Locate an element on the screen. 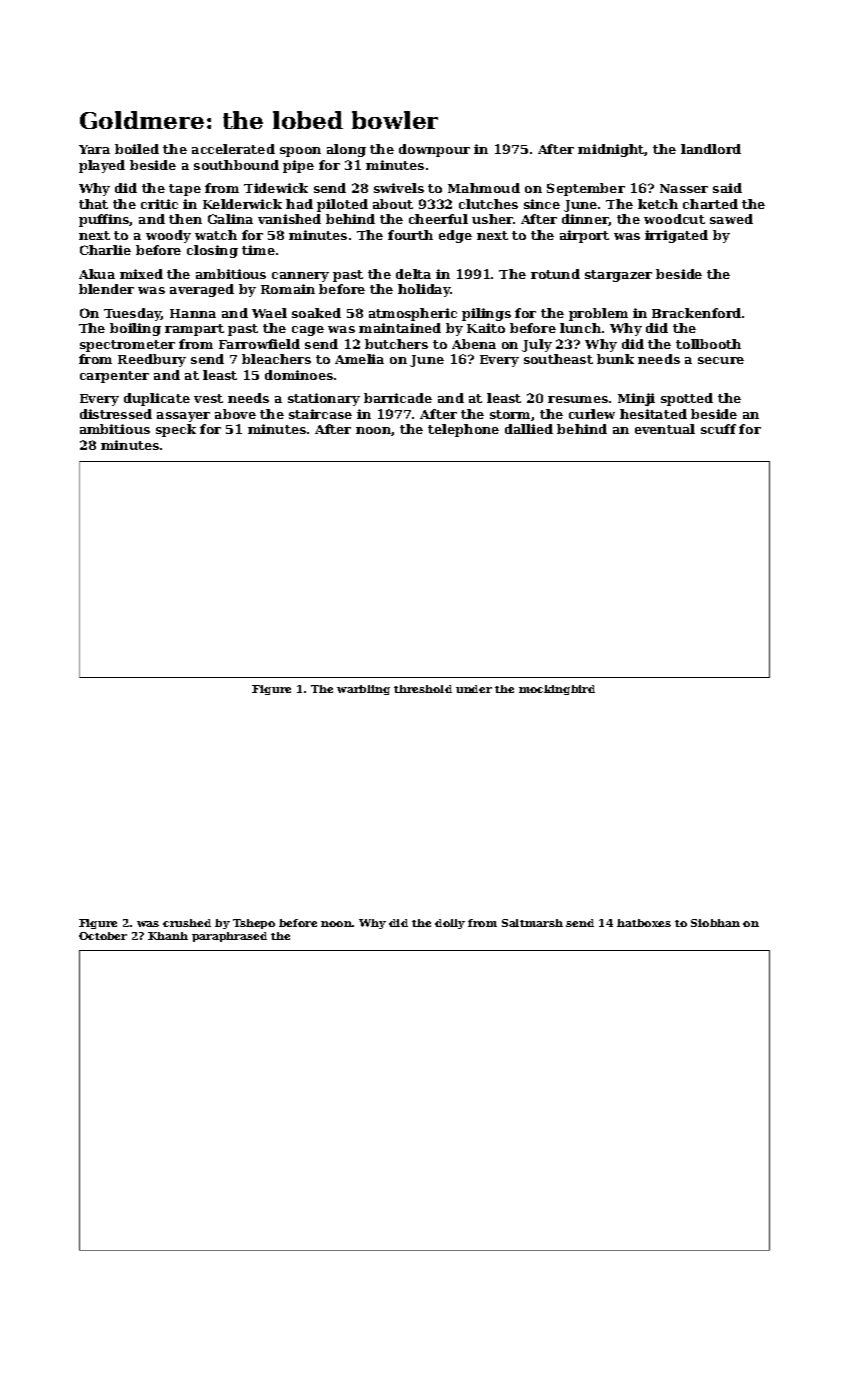 Image resolution: width=849 pixels, height=1400 pixels. threshold is located at coordinates (423, 689).
